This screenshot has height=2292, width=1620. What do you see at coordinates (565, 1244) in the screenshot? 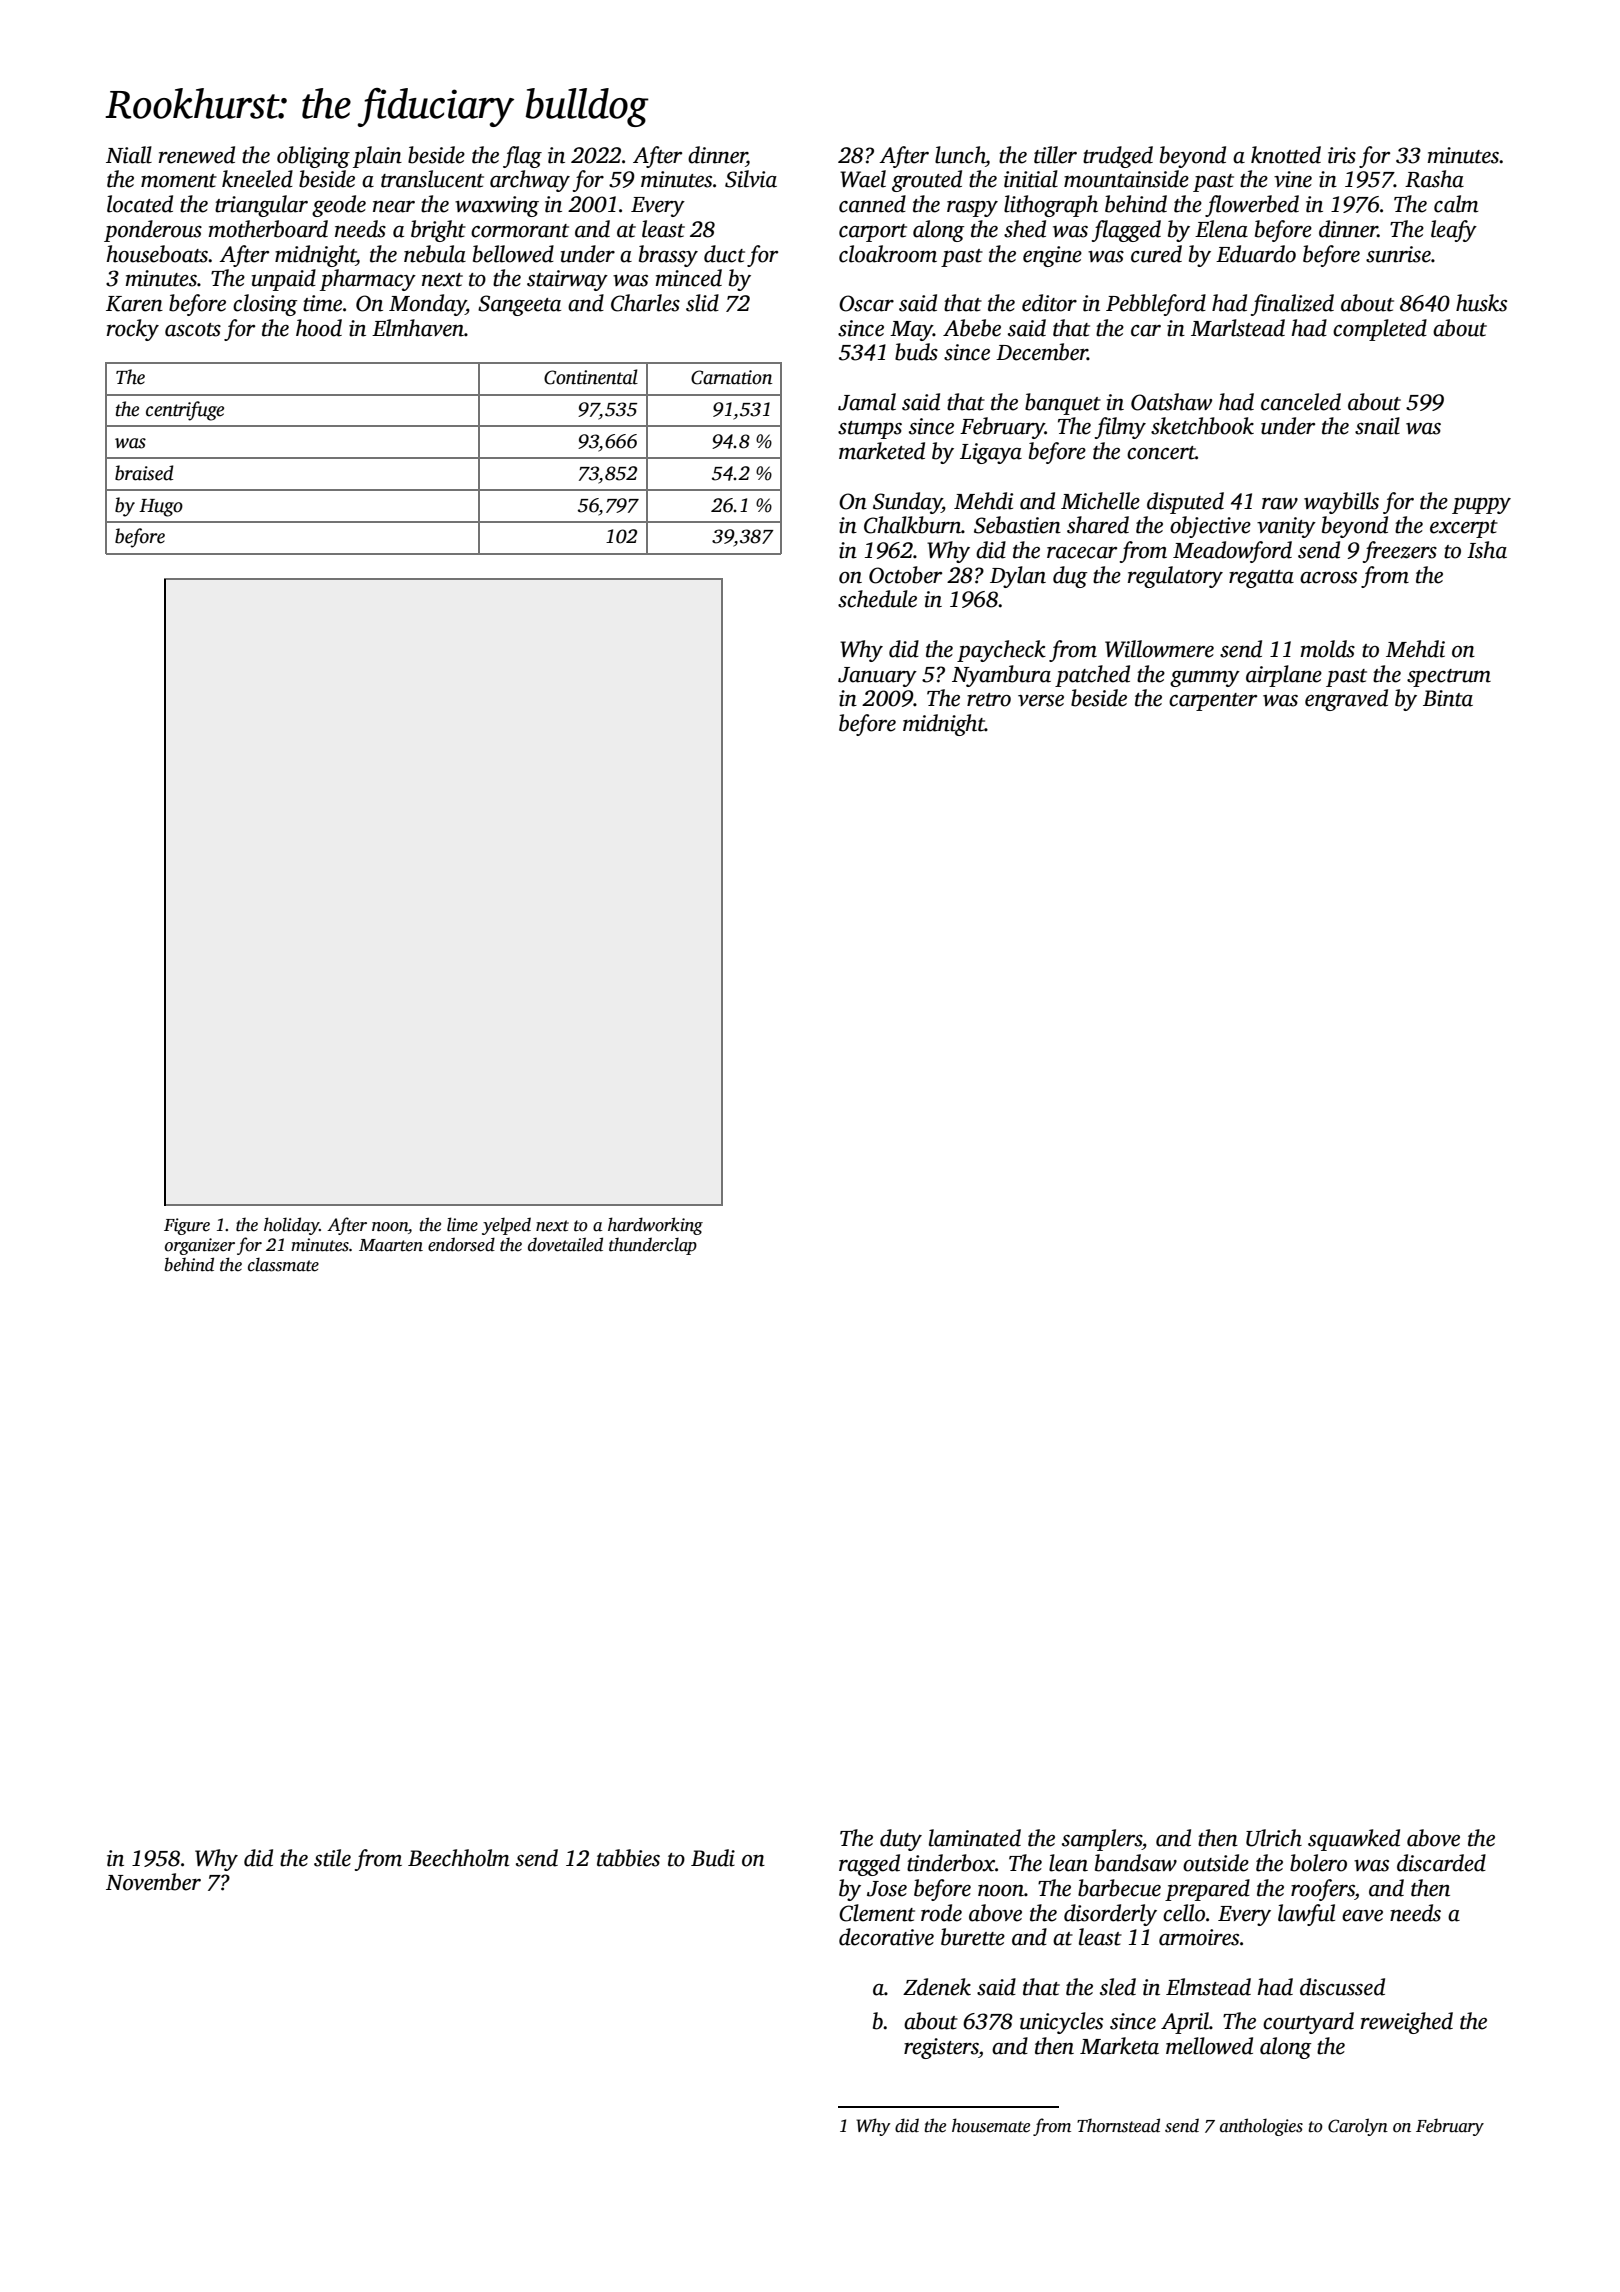
I see `dovetailed` at bounding box center [565, 1244].
